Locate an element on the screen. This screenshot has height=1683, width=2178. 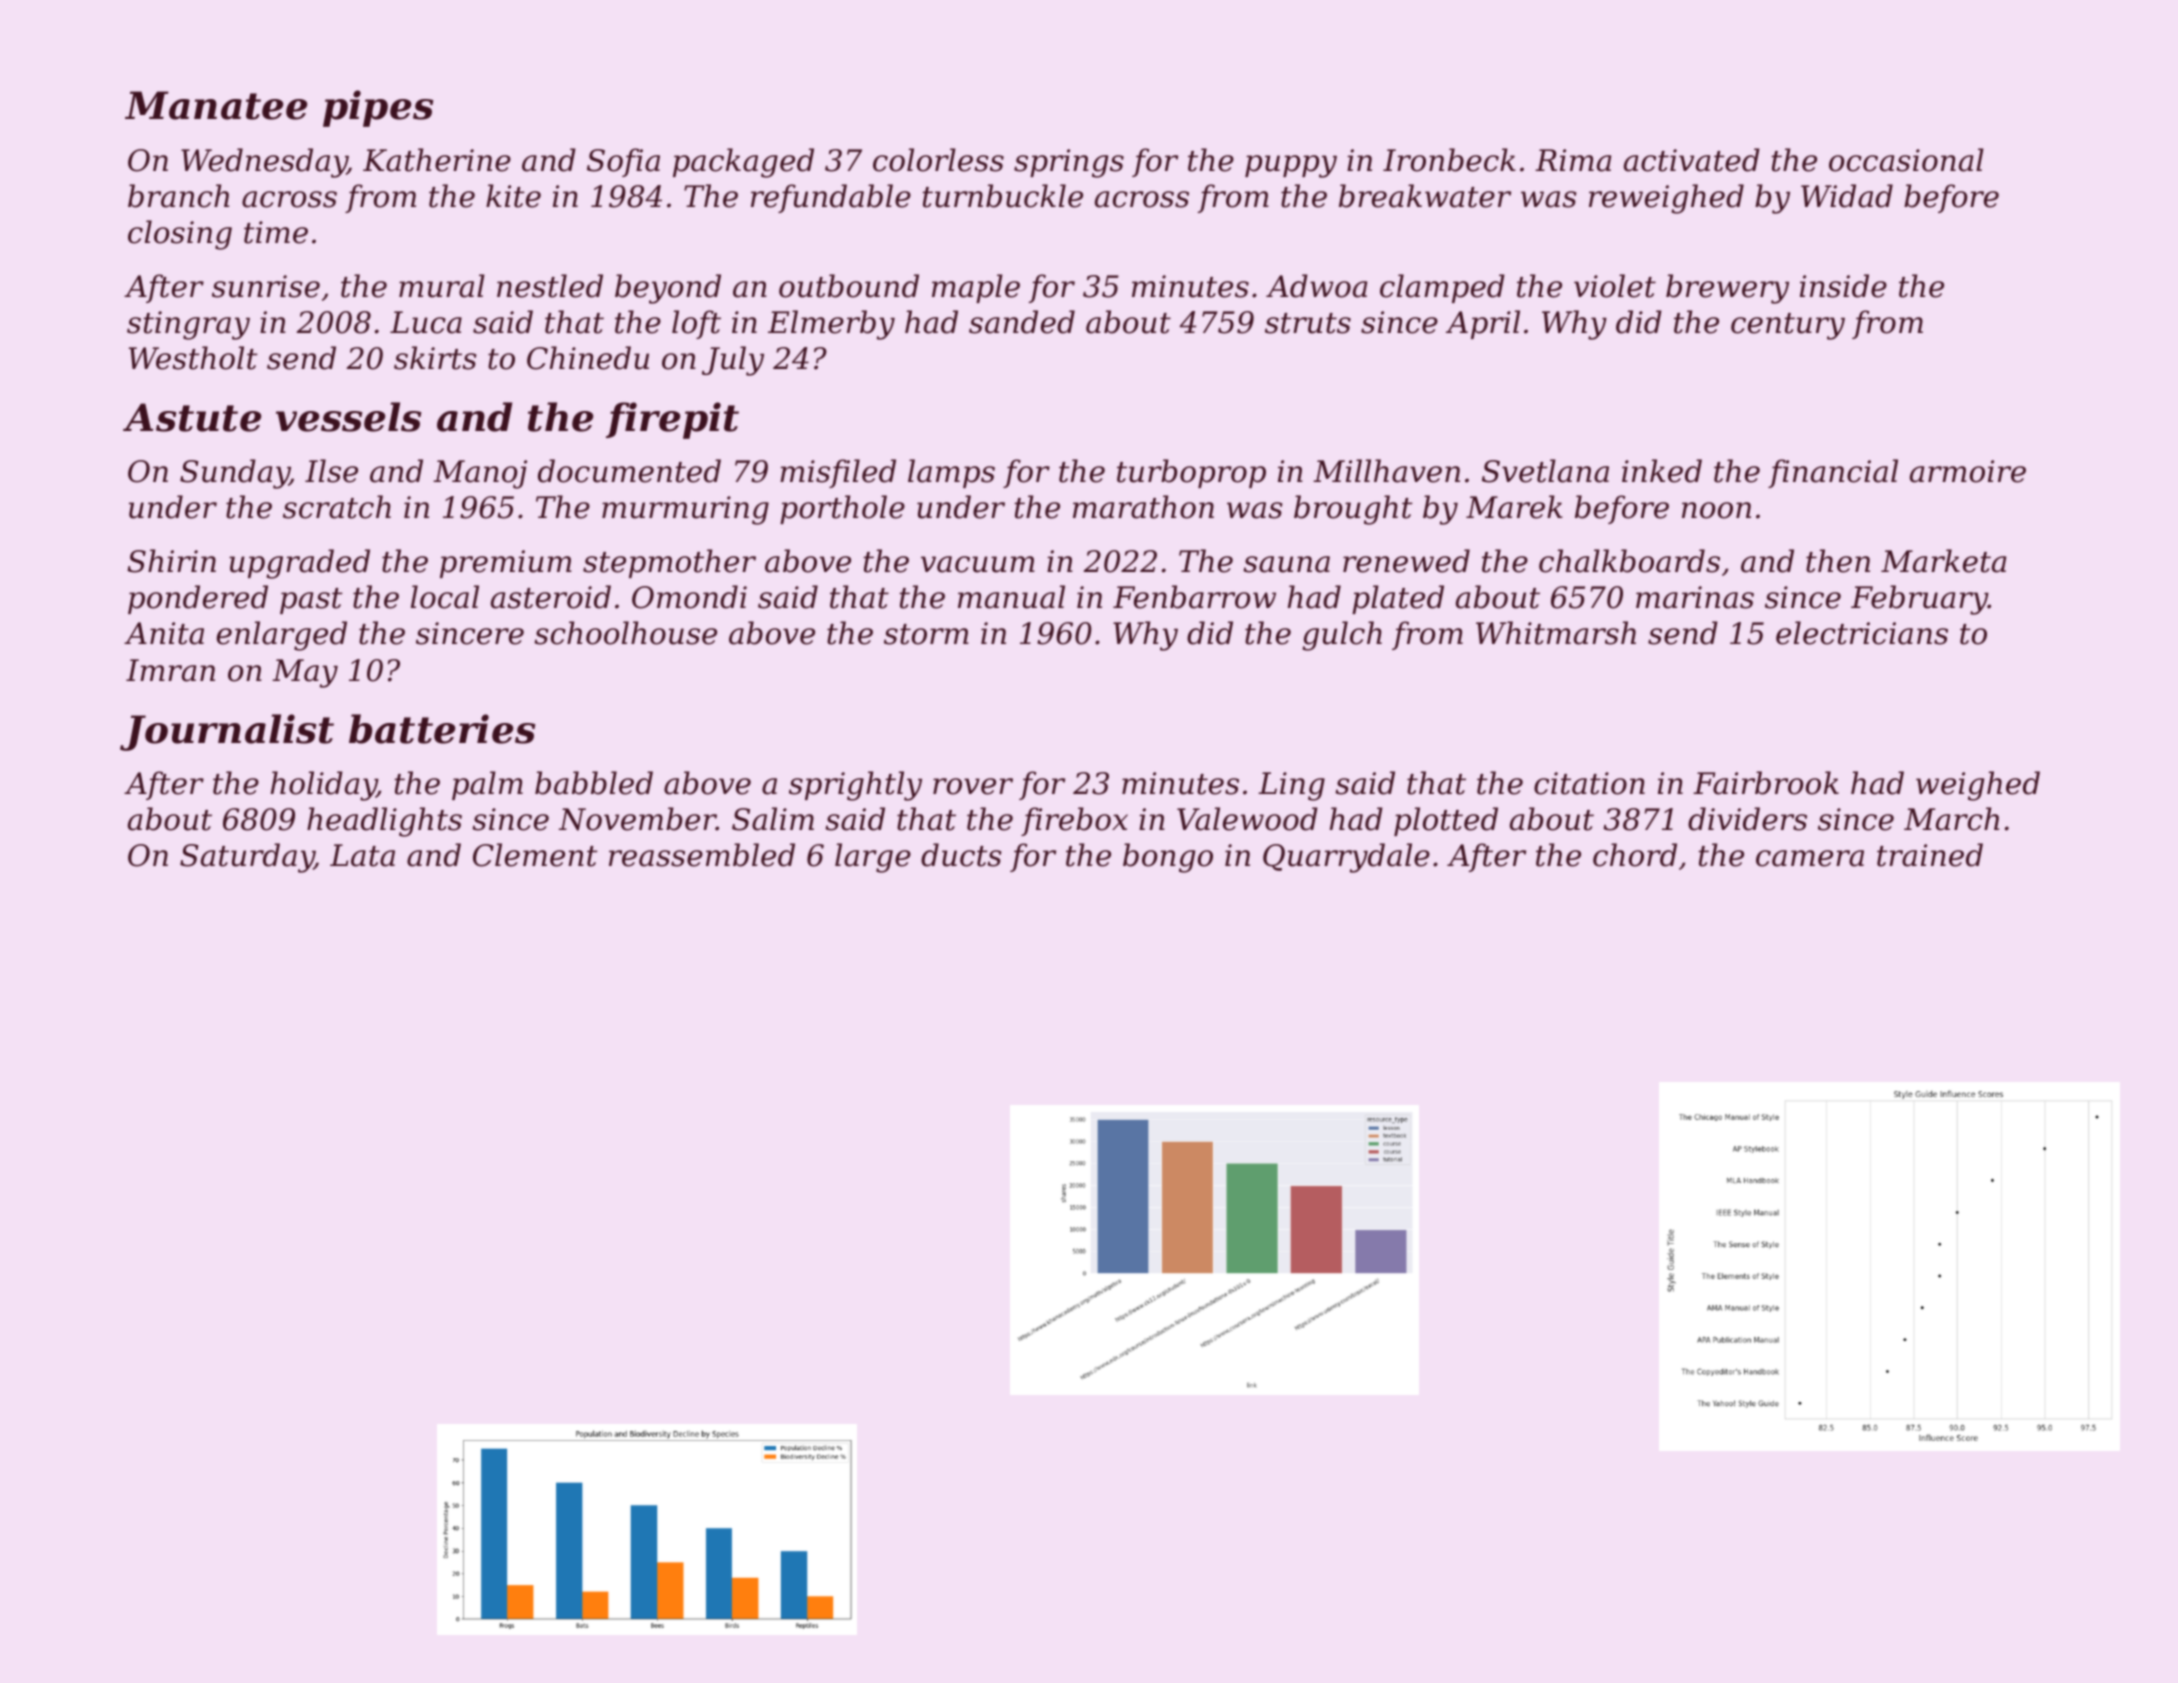
electricians is located at coordinates (1862, 633).
